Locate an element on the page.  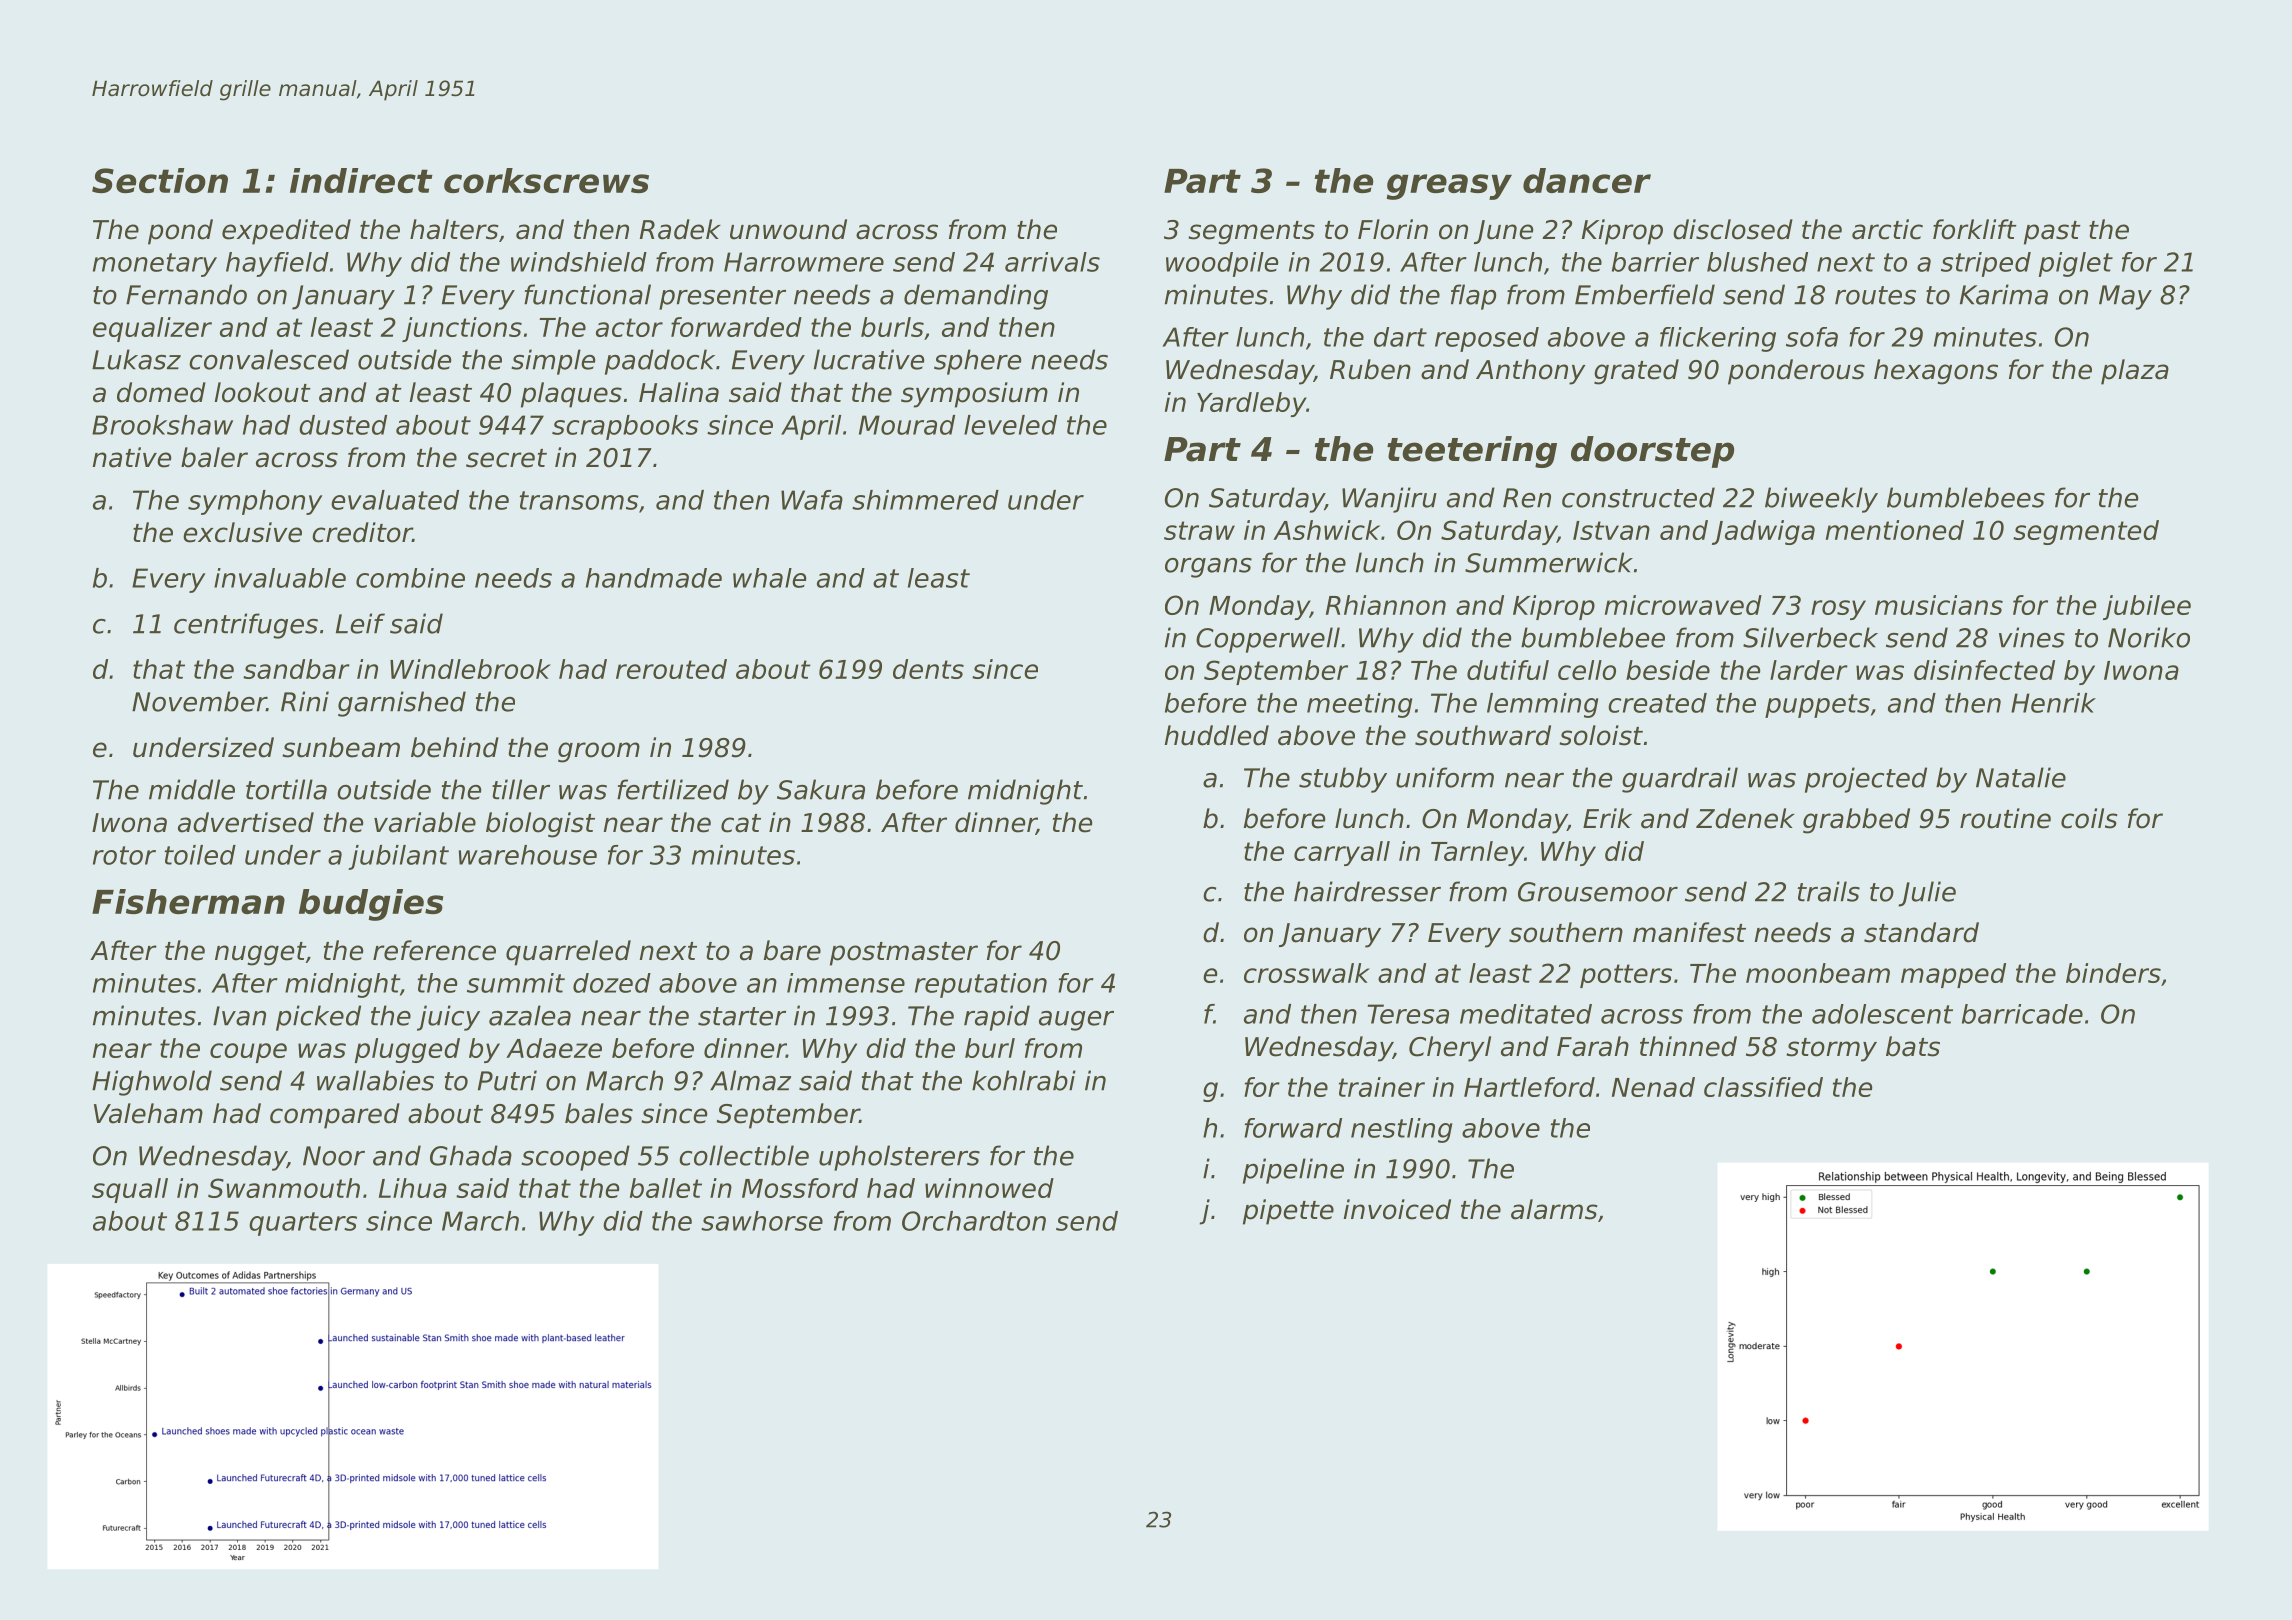
middle is located at coordinates (192, 789).
